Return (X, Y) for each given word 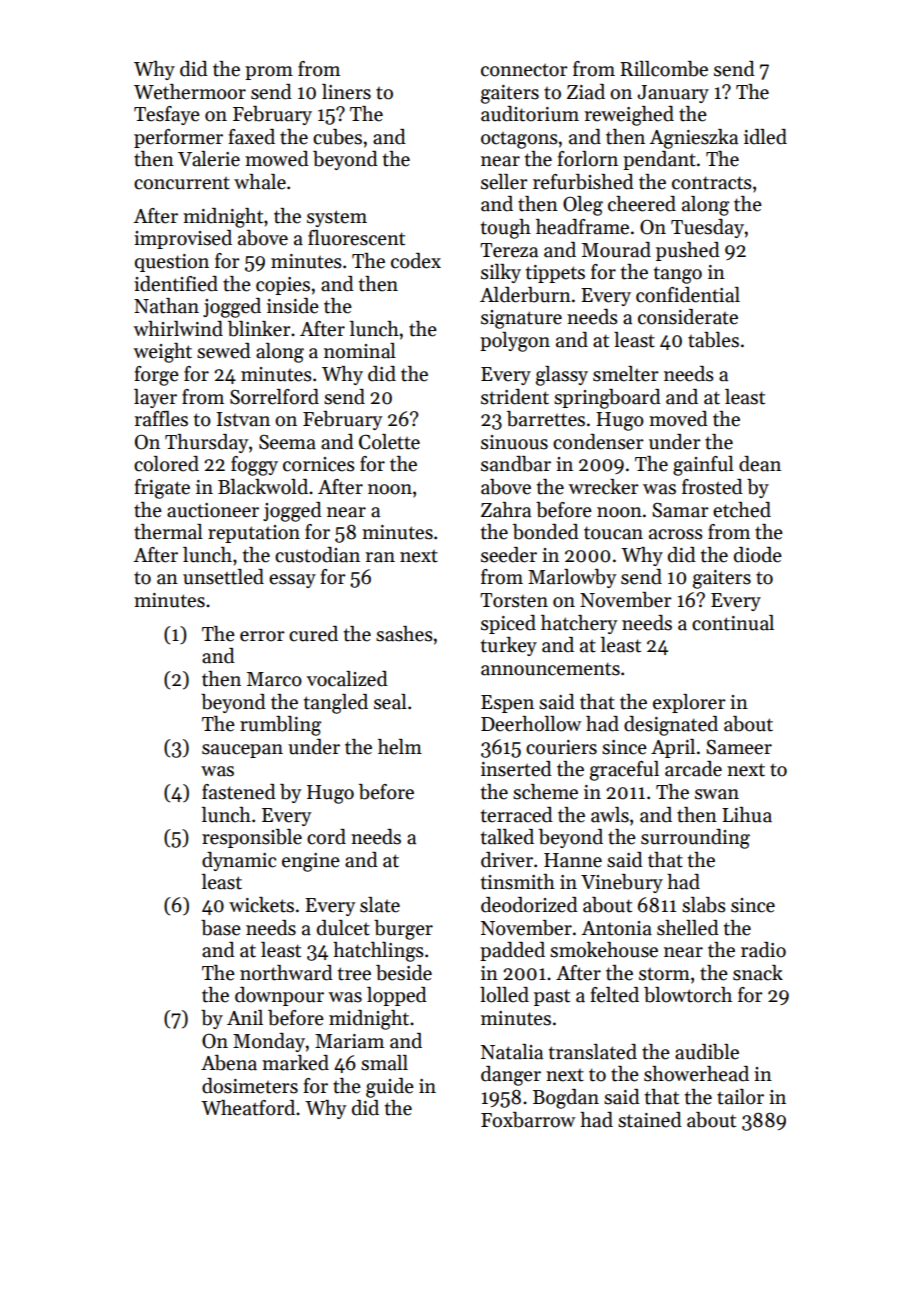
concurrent (182, 183)
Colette (389, 442)
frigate (162, 489)
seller (504, 182)
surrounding (695, 839)
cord (326, 837)
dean (760, 464)
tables (713, 340)
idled (765, 137)
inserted (516, 769)
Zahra (506, 510)
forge (156, 376)
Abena (229, 1063)
